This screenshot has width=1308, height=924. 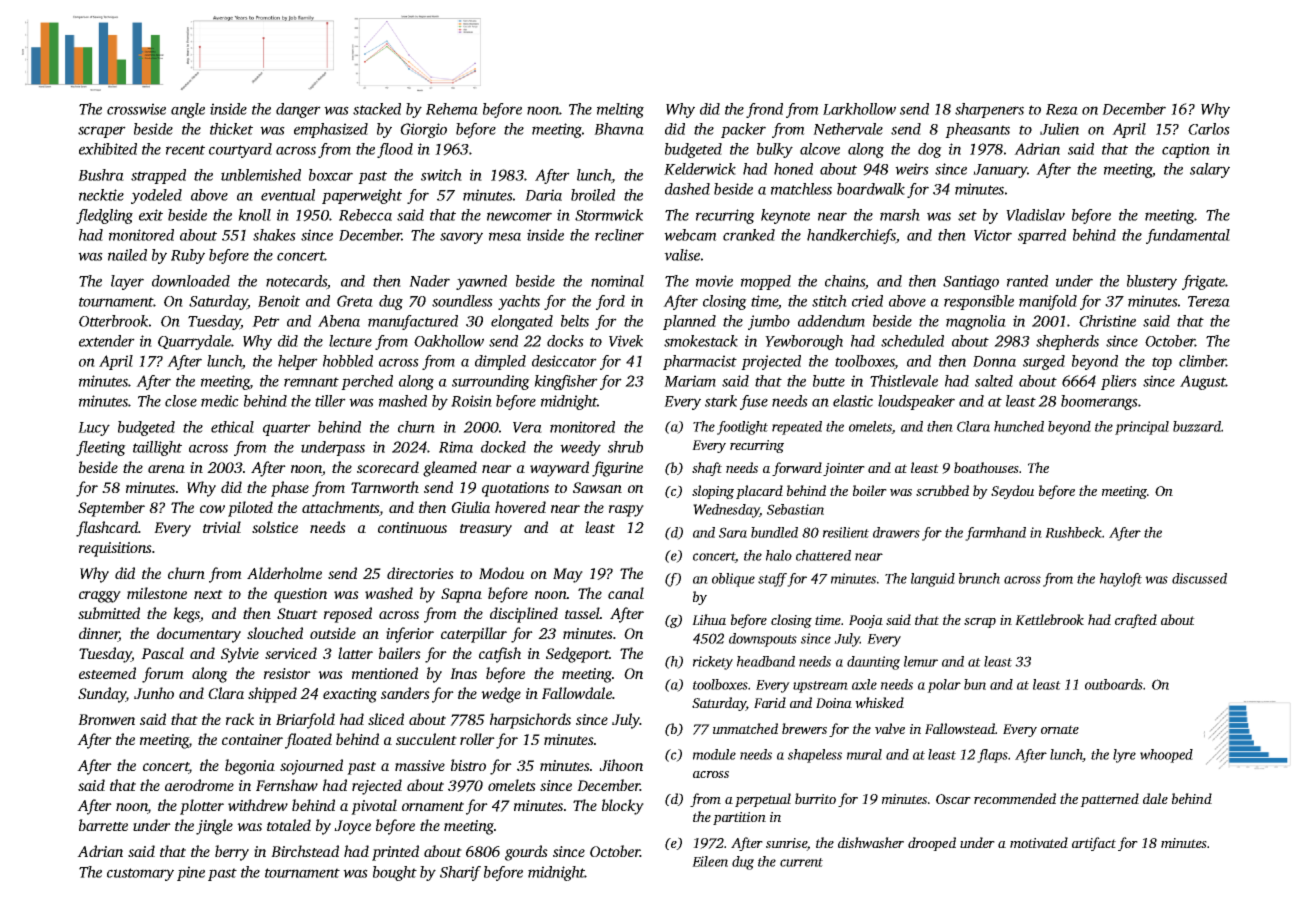 I want to click on Fallowstead, so click(x=960, y=728).
